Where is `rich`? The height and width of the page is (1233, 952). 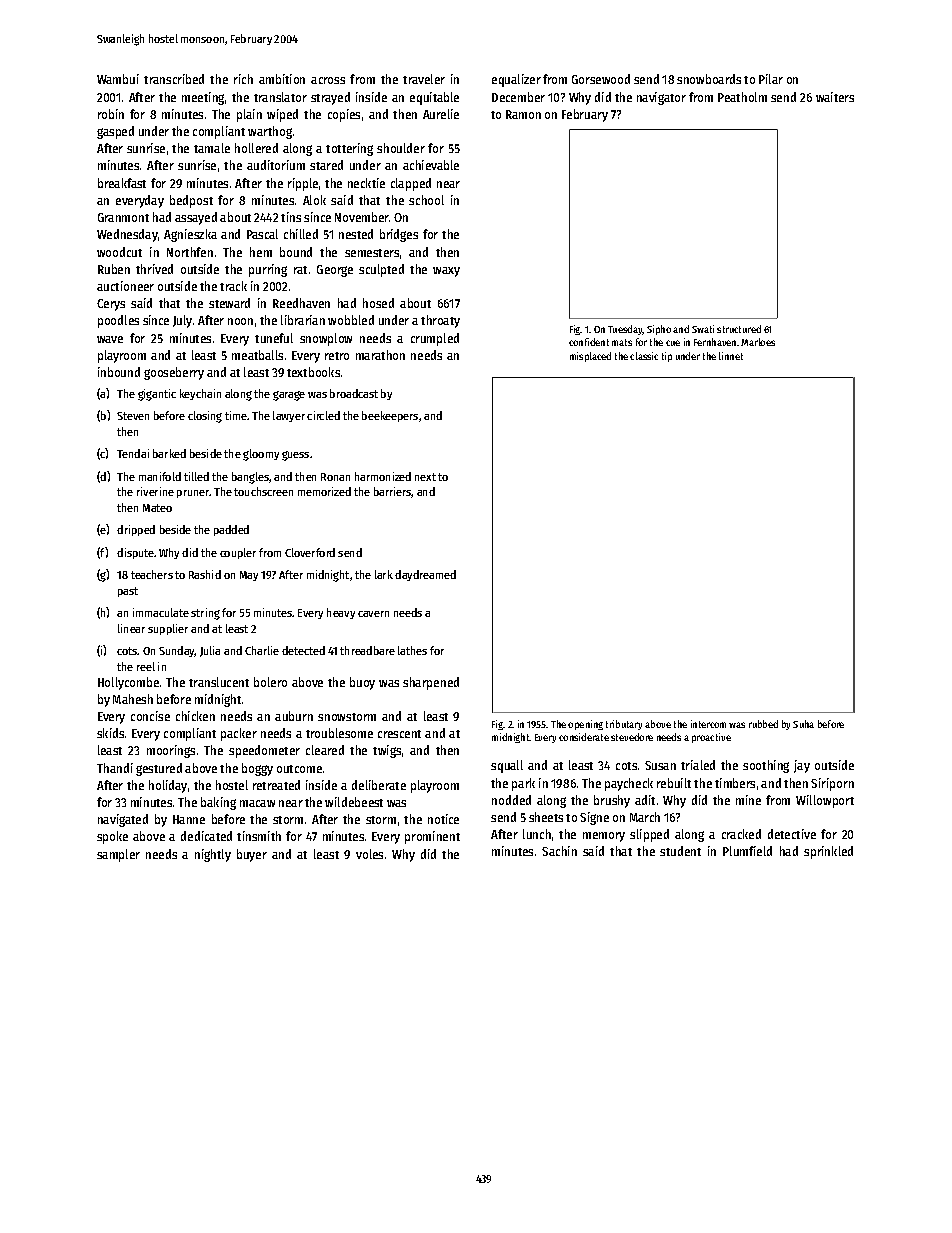 rich is located at coordinates (243, 79).
